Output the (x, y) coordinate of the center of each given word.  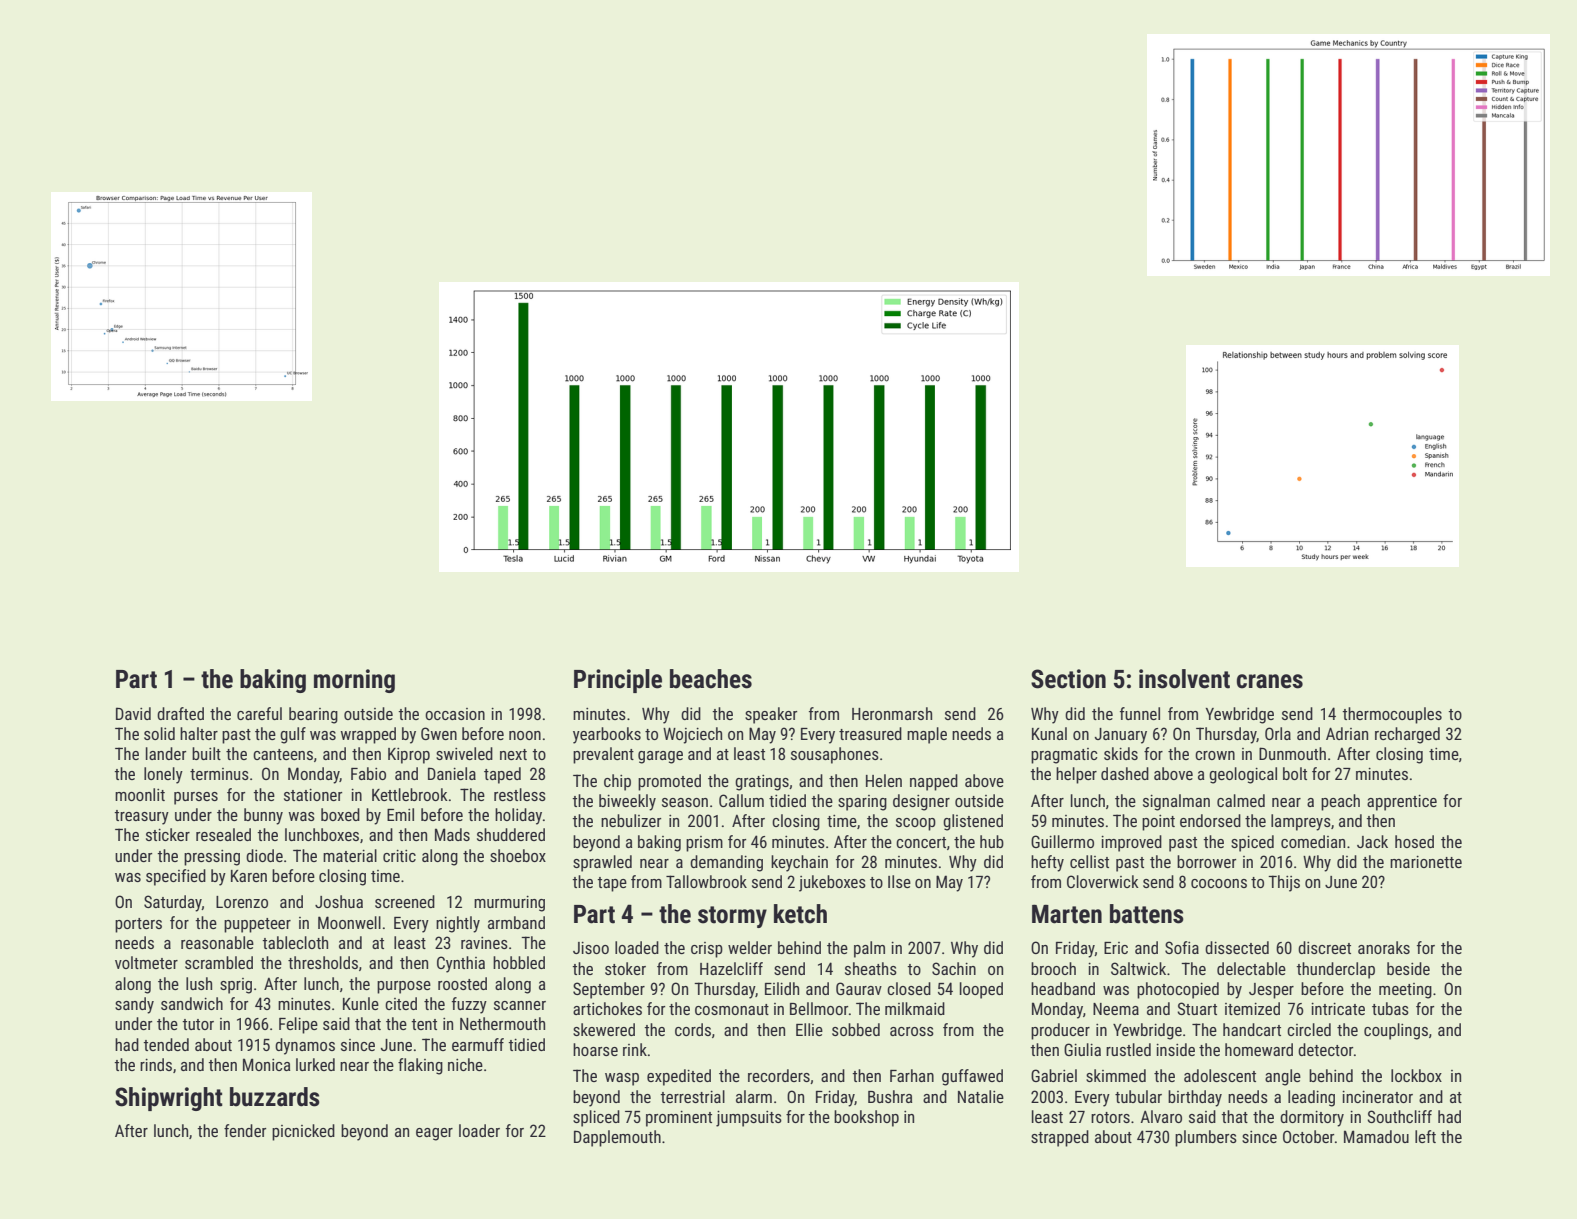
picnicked (303, 1132)
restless (520, 794)
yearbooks (607, 735)
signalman (1176, 802)
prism (704, 844)
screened (405, 901)
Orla (1278, 733)
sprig (236, 986)
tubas (1390, 1008)
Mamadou (1376, 1136)
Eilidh (782, 988)
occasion (455, 714)
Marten (1067, 914)
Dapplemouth (617, 1138)
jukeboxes (832, 883)
